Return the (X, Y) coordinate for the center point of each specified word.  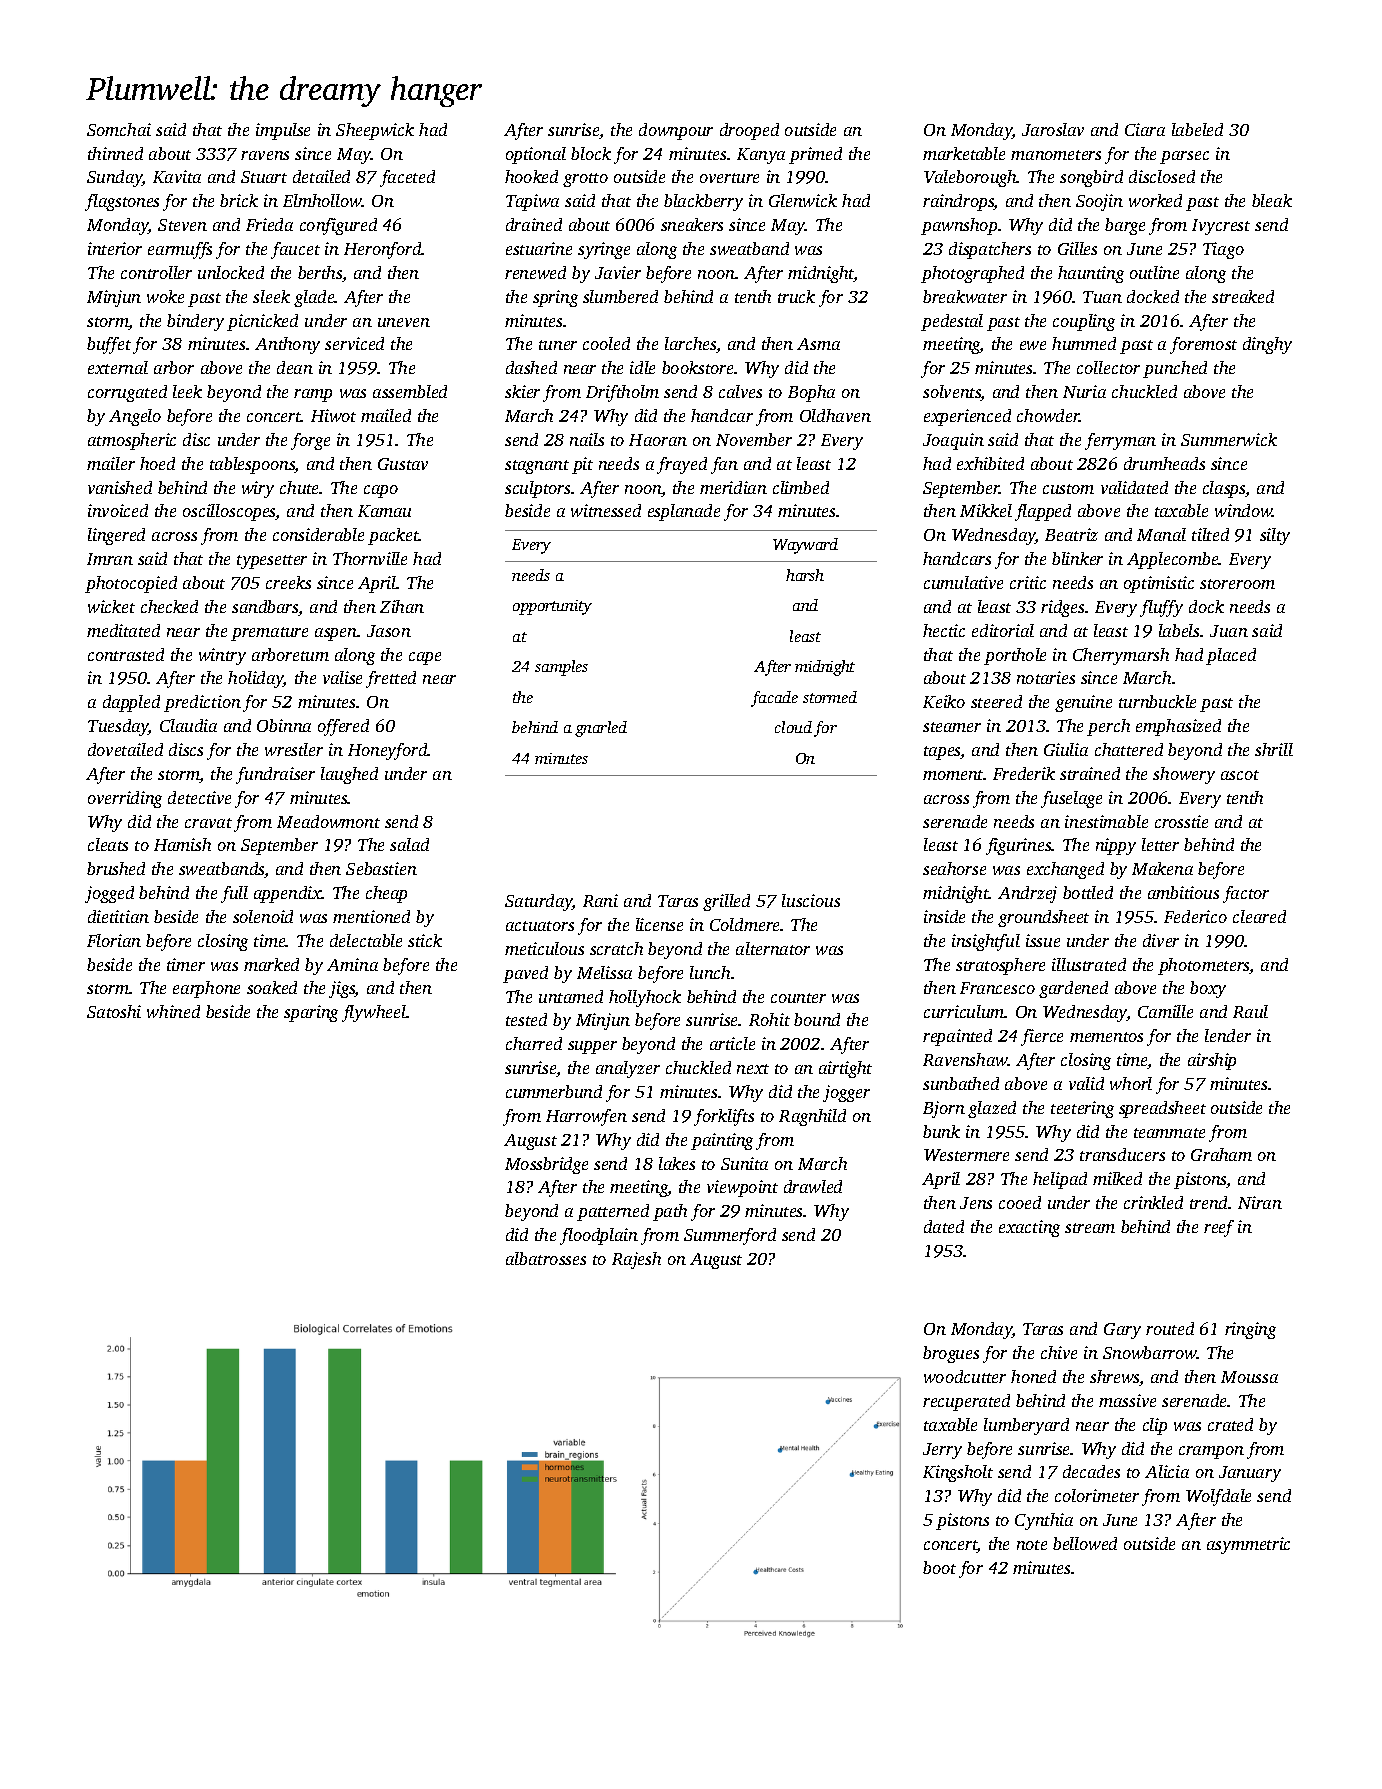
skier (522, 391)
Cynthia (1044, 1521)
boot (939, 1567)
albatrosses (546, 1258)
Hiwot (333, 415)
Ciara (1145, 129)
